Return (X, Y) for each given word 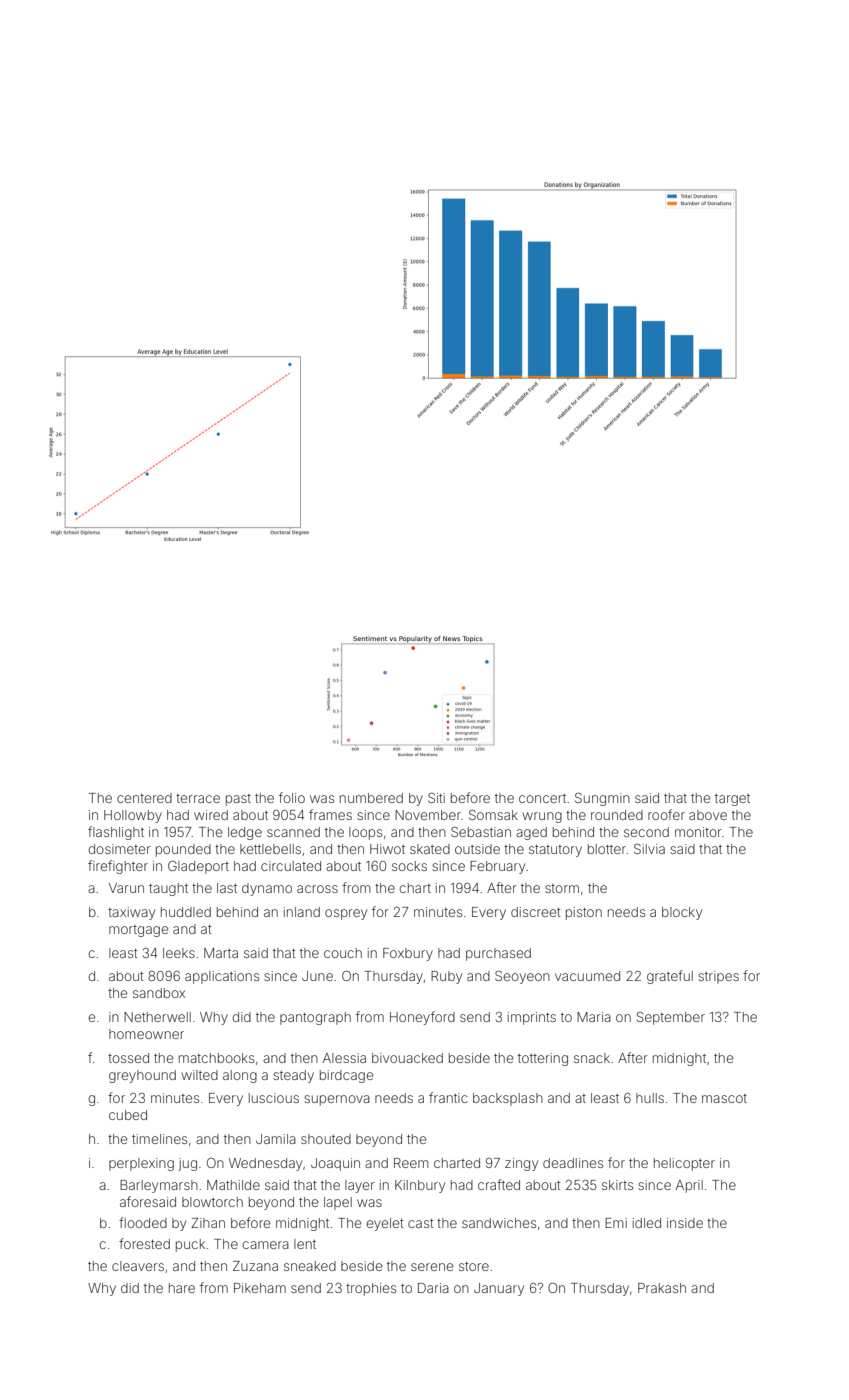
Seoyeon (522, 977)
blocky (682, 913)
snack (592, 1058)
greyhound (142, 1076)
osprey (346, 914)
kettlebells (270, 849)
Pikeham (260, 1288)
